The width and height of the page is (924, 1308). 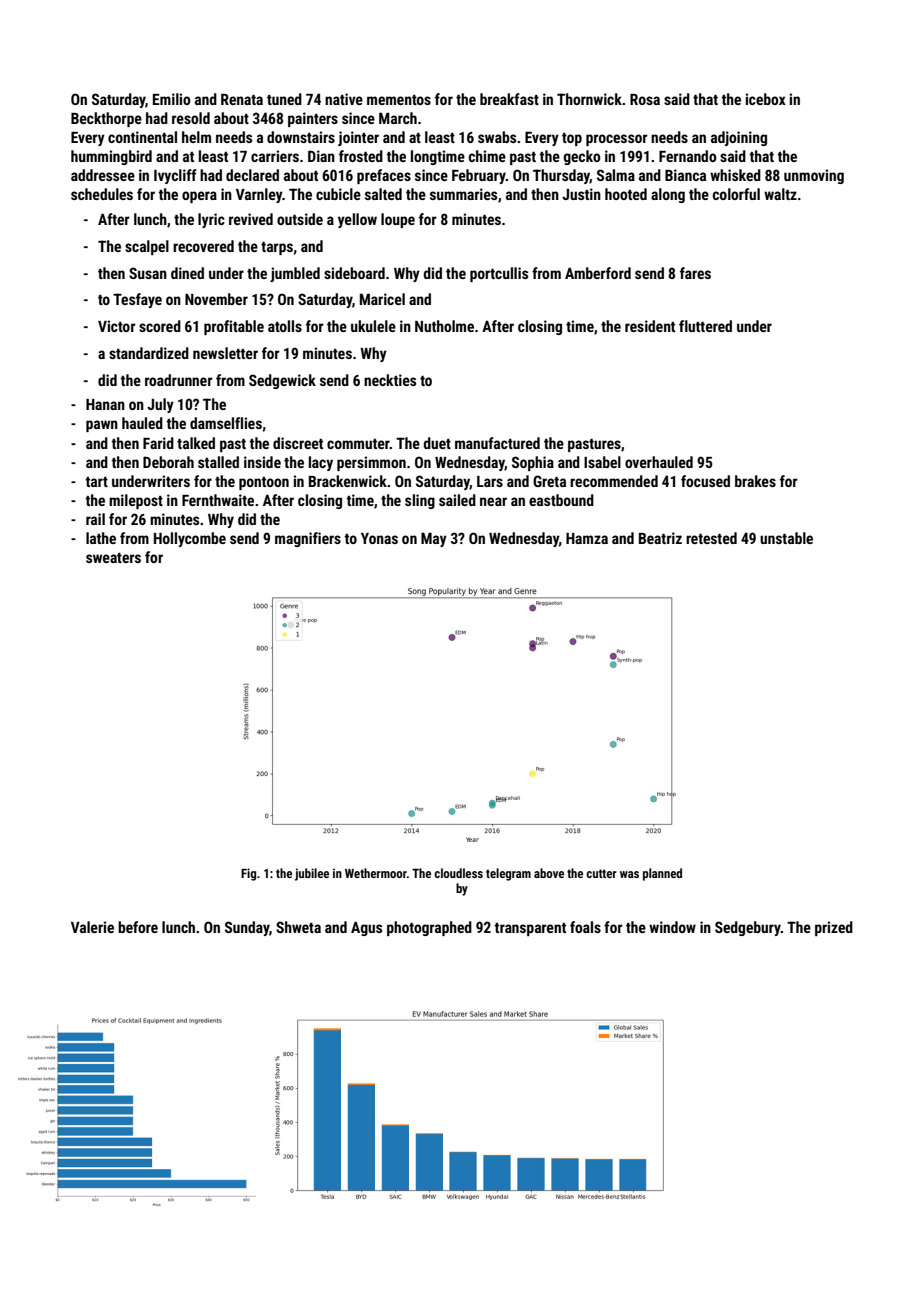 I want to click on tarps, so click(x=277, y=248).
